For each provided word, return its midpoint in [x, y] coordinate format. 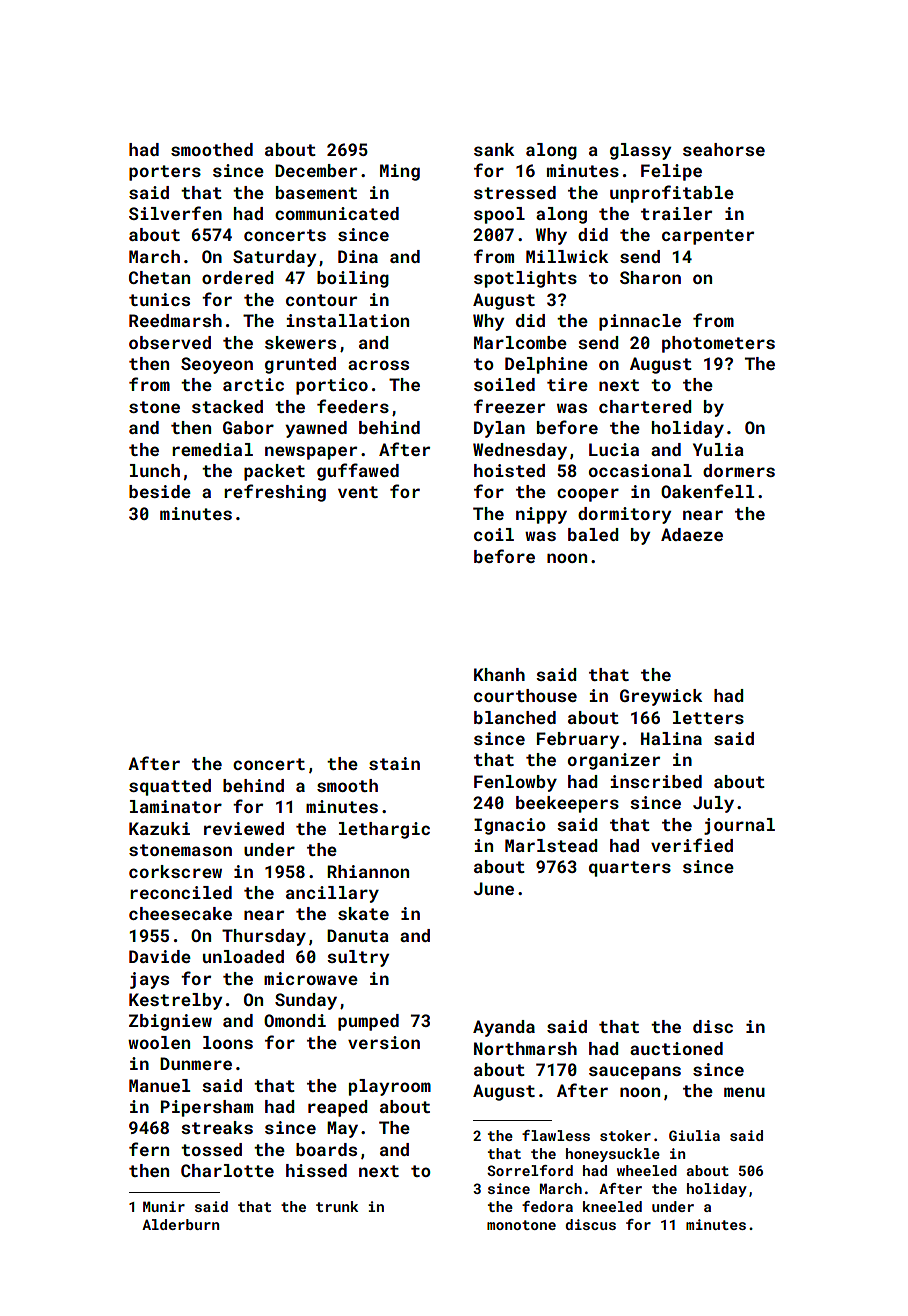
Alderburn [180, 1224]
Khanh [499, 674]
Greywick [661, 697]
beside [160, 491]
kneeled [612, 1206]
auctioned [676, 1048]
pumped [368, 1022]
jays [149, 980]
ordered [238, 277]
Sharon [650, 277]
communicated [337, 213]
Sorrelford [530, 1170]
